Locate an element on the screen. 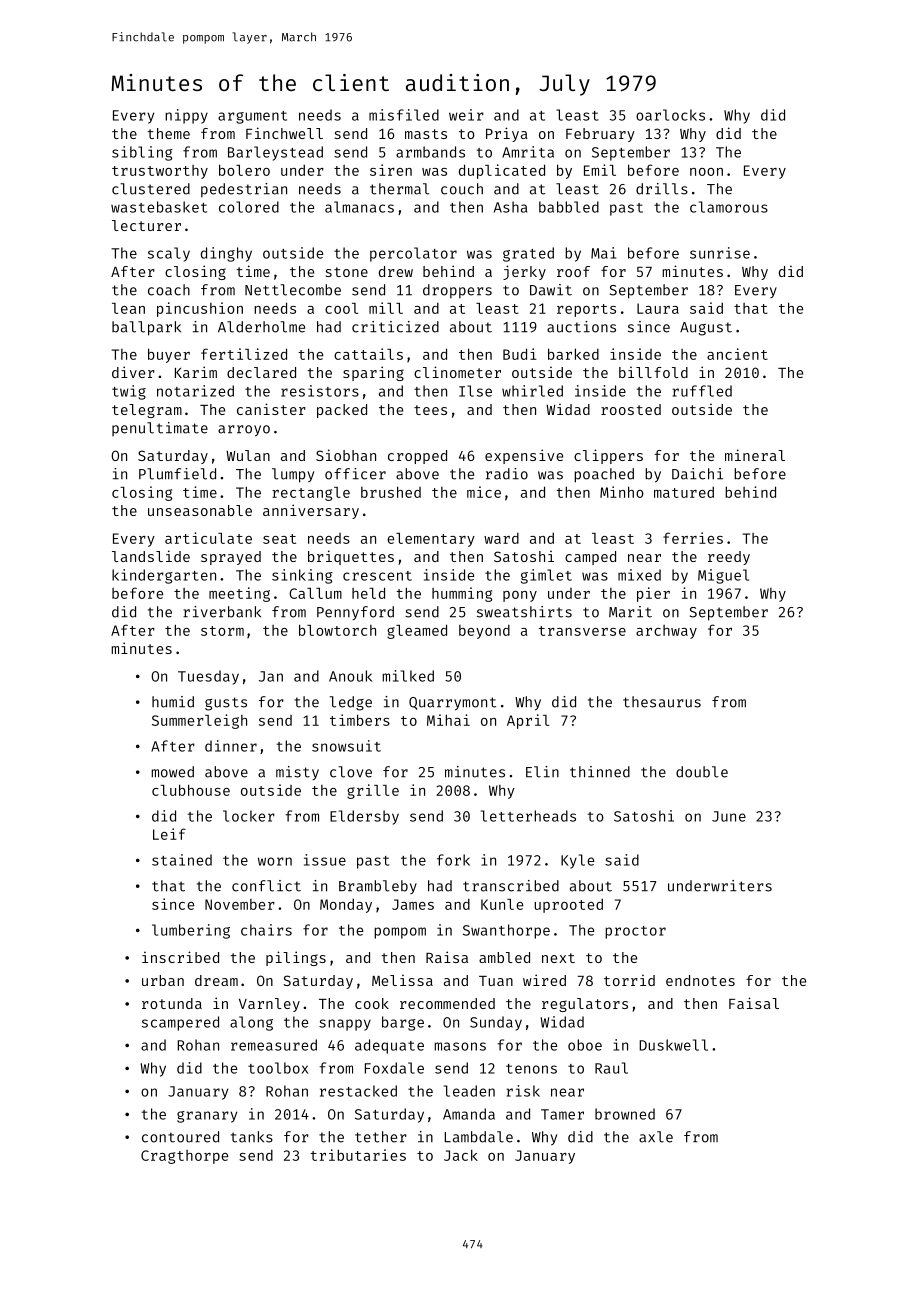 This screenshot has height=1314, width=924. reports is located at coordinates (586, 310).
